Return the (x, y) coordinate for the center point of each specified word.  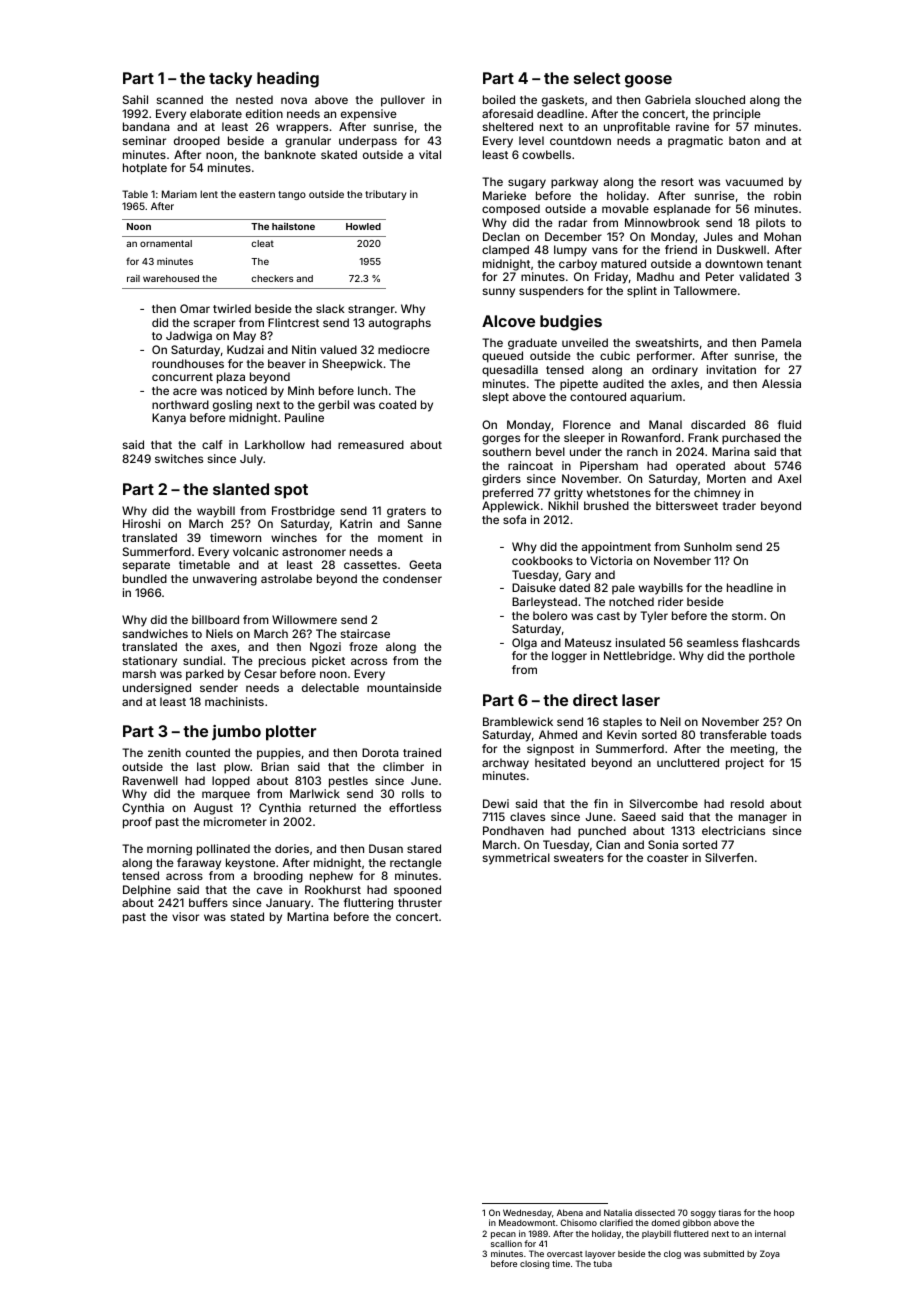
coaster (667, 858)
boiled (499, 99)
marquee (226, 796)
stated (247, 916)
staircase (365, 633)
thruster (420, 902)
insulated (640, 642)
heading (288, 80)
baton (744, 140)
